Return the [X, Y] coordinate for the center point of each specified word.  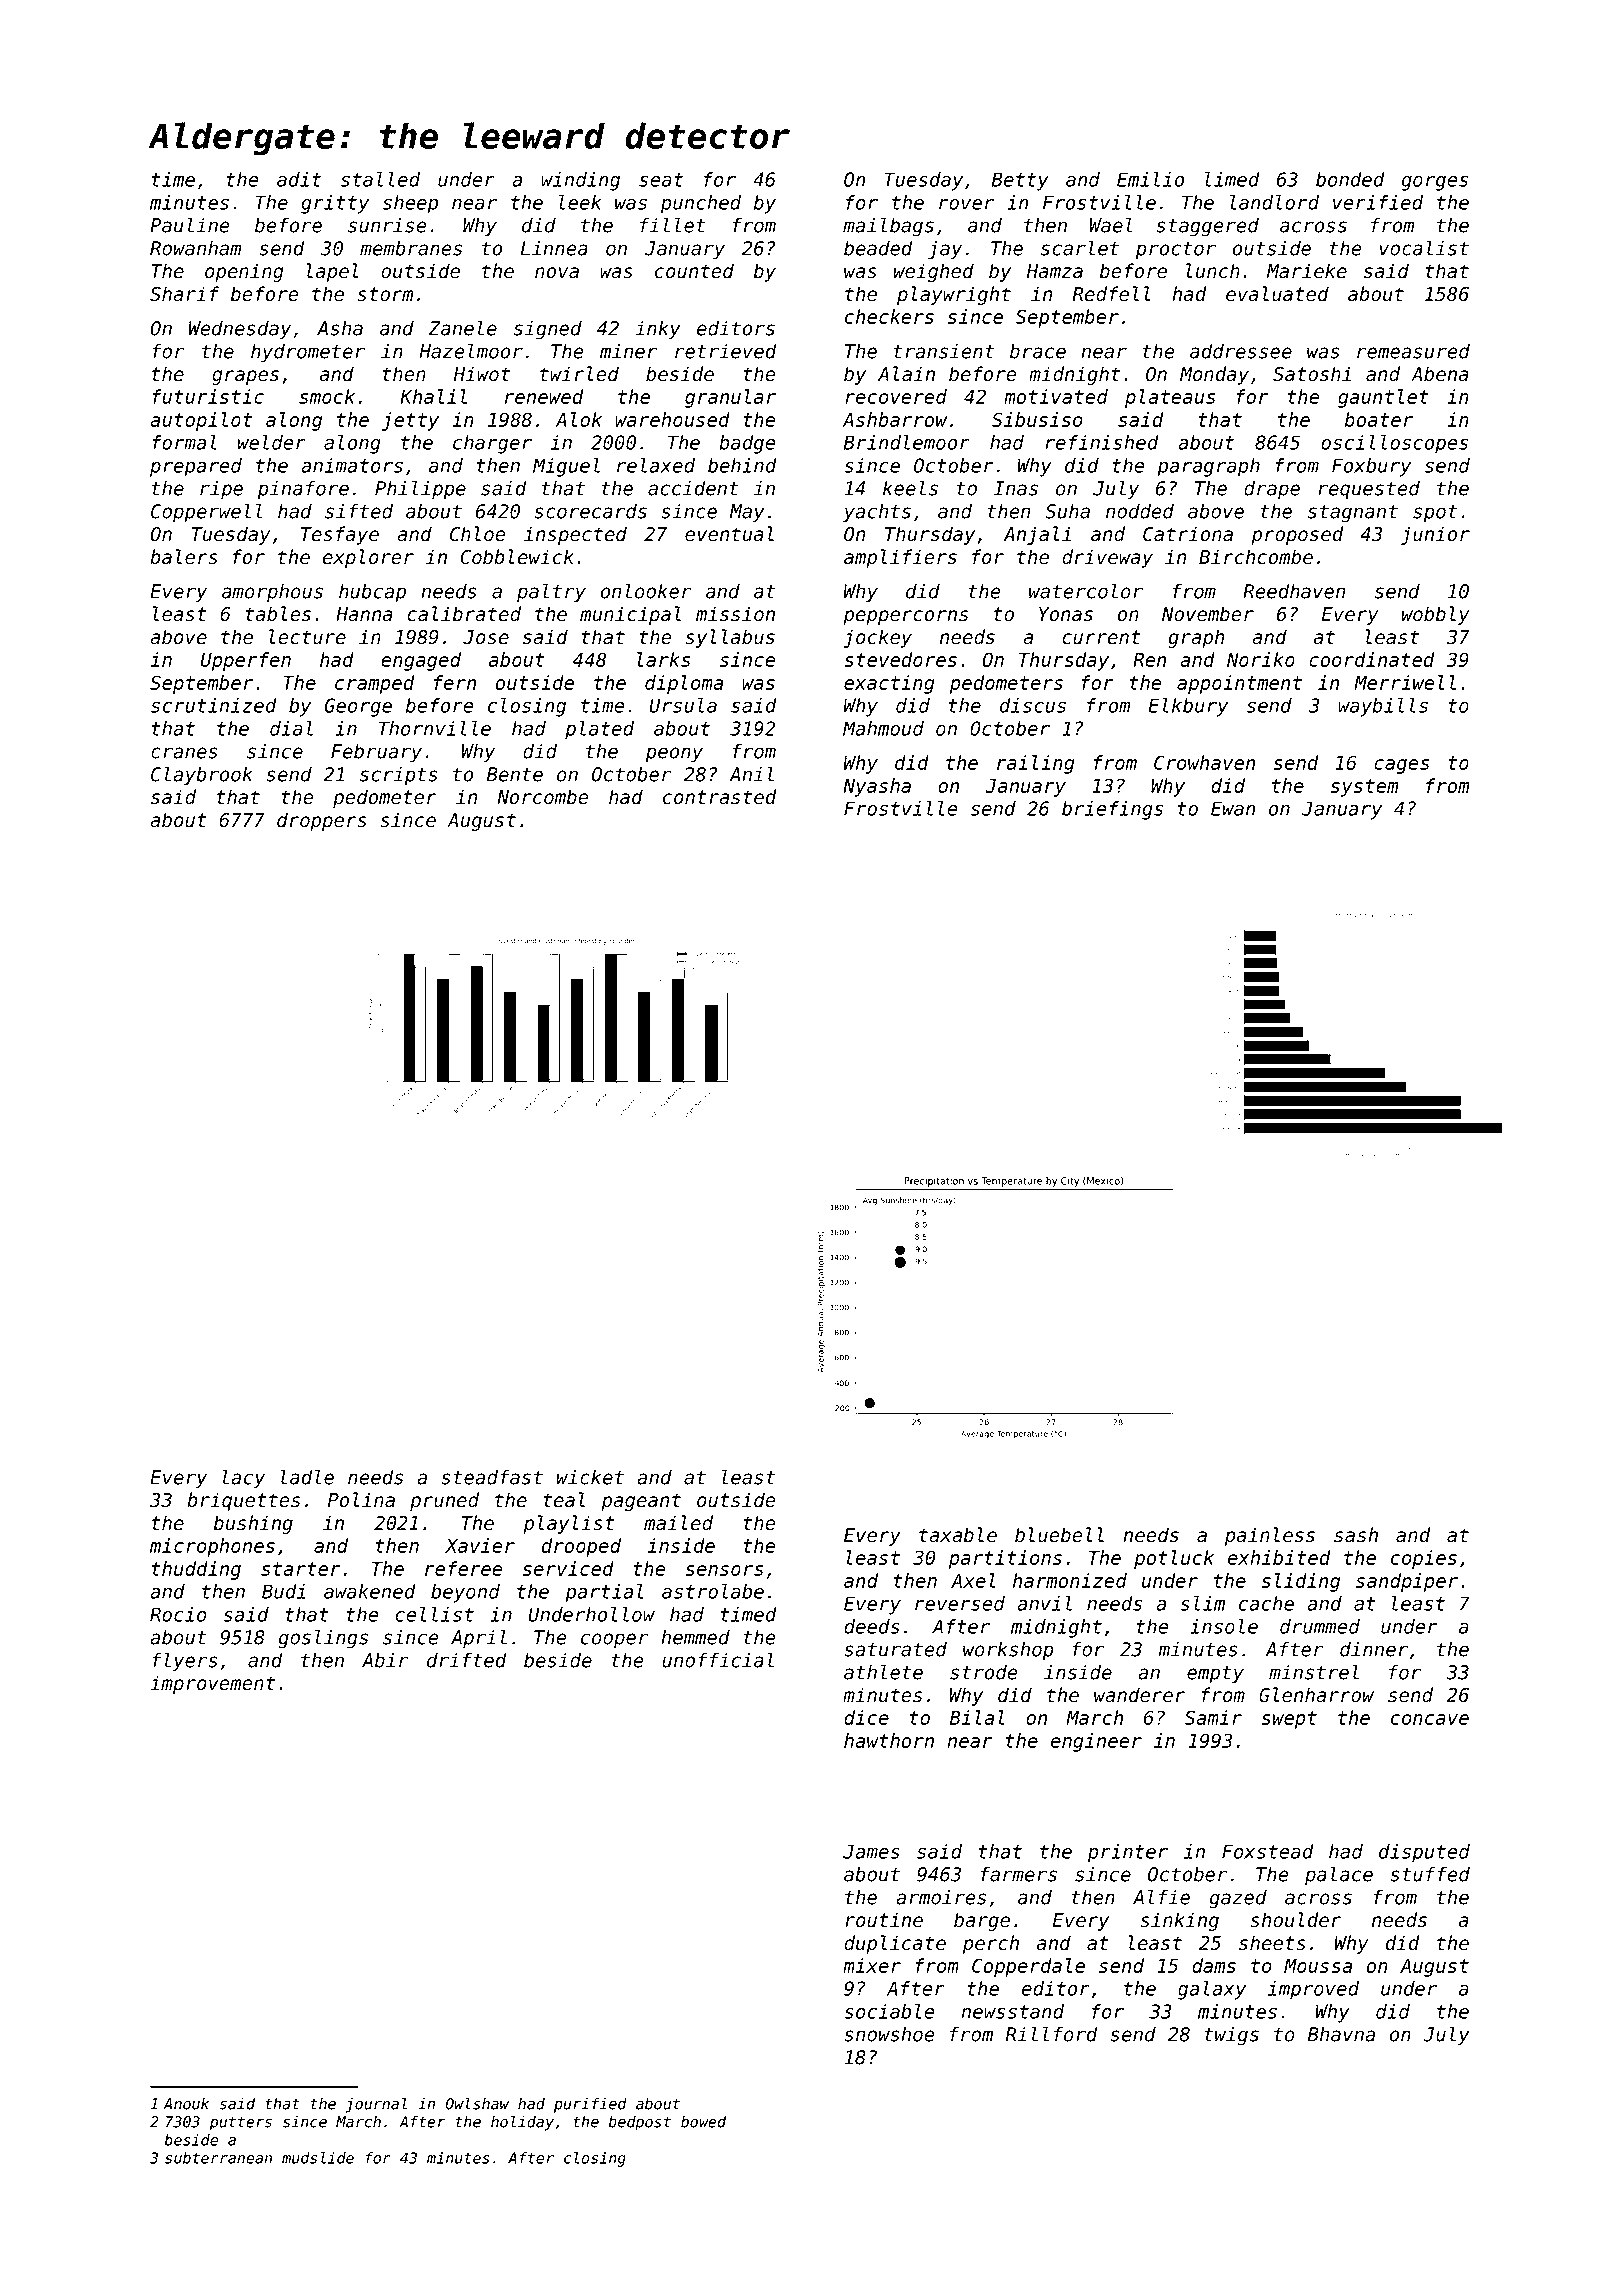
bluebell [1059, 1534]
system [1364, 788]
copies [1424, 1559]
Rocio [178, 1614]
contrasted [720, 796]
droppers [322, 821]
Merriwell [1405, 682]
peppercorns [905, 617]
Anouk [186, 2104]
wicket [590, 1477]
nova [557, 272]
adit [299, 179]
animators [352, 465]
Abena [1440, 373]
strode [984, 1672]
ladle [307, 1477]
